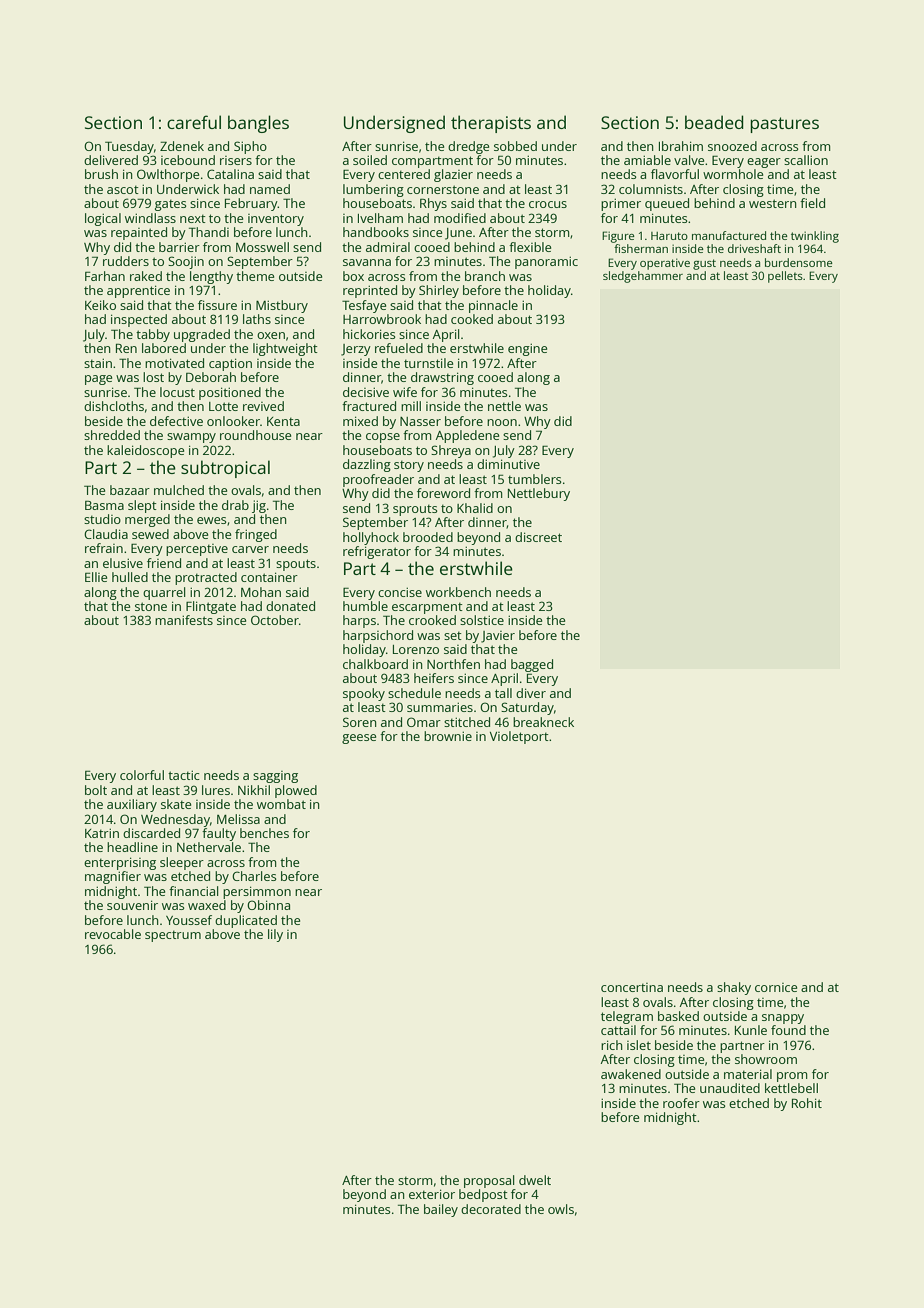 The width and height of the screenshot is (924, 1308). I want to click on Youssef, so click(189, 920).
